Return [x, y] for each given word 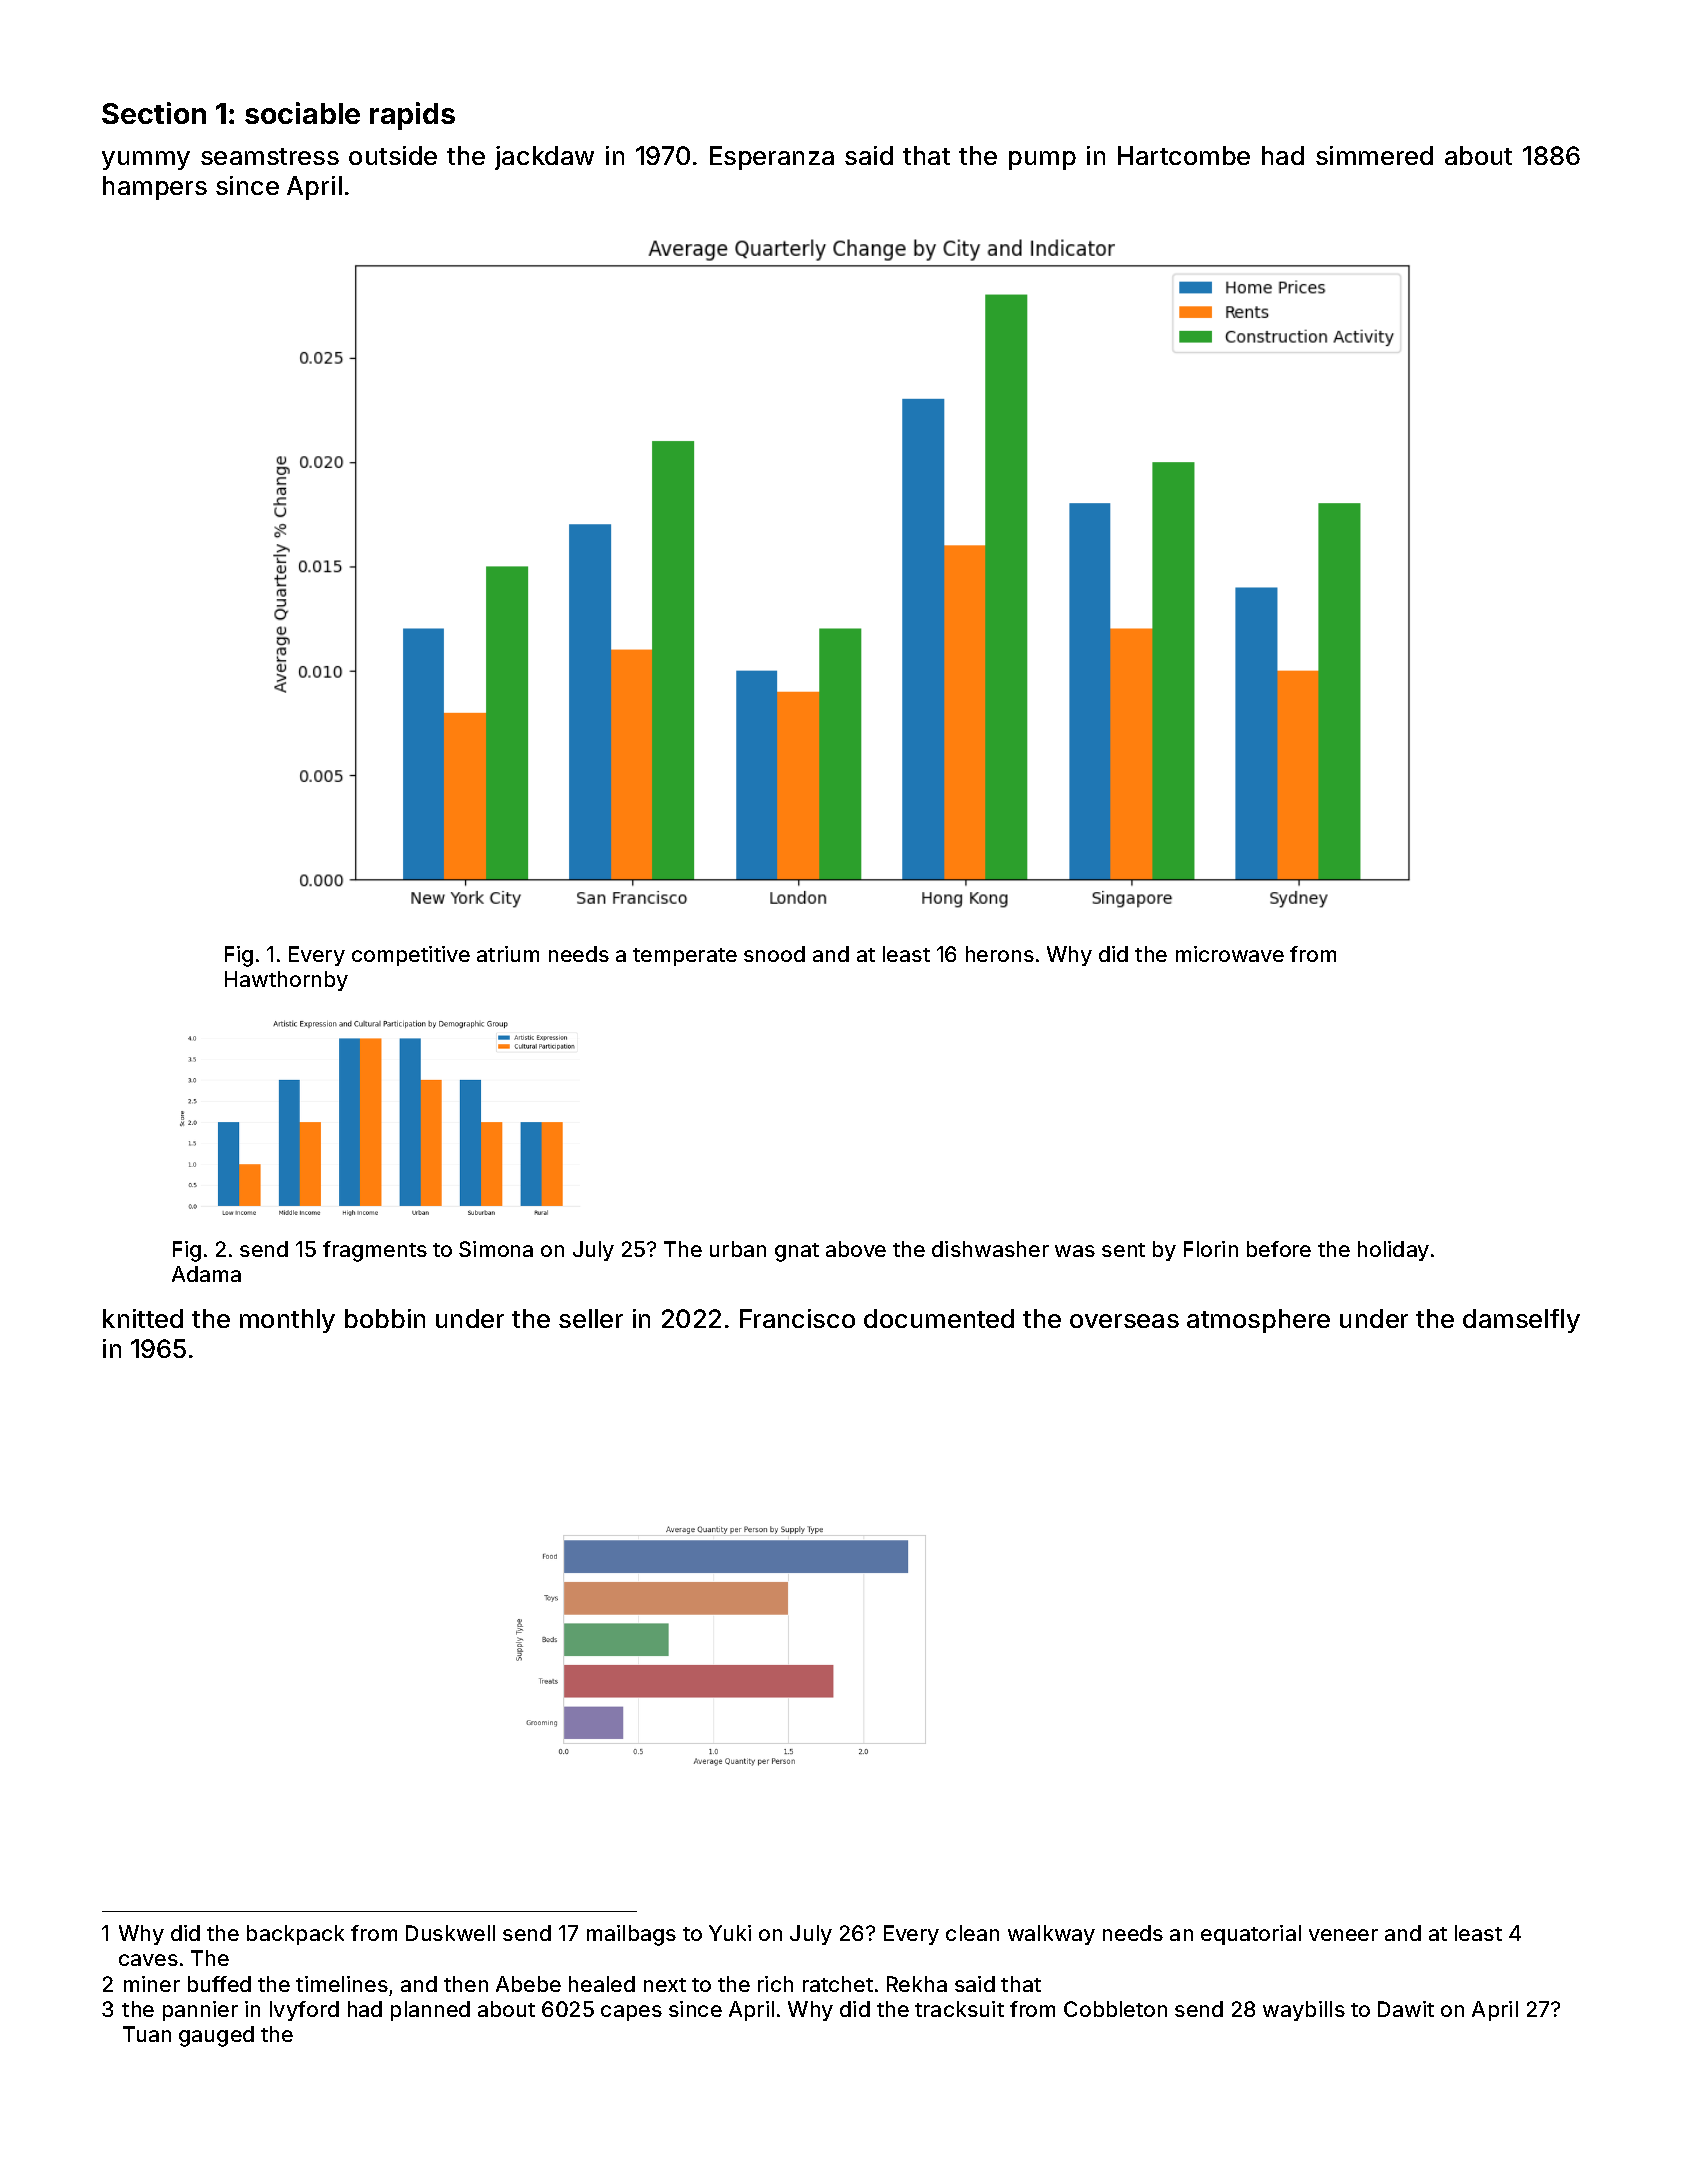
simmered [1374, 155]
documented [939, 1318]
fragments [375, 1251]
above [856, 1249]
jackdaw [544, 158]
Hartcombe [1184, 155]
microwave [1230, 954]
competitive [411, 956]
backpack [295, 1935]
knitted [143, 1318]
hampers [155, 188]
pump [1042, 160]
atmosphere [1258, 1321]
